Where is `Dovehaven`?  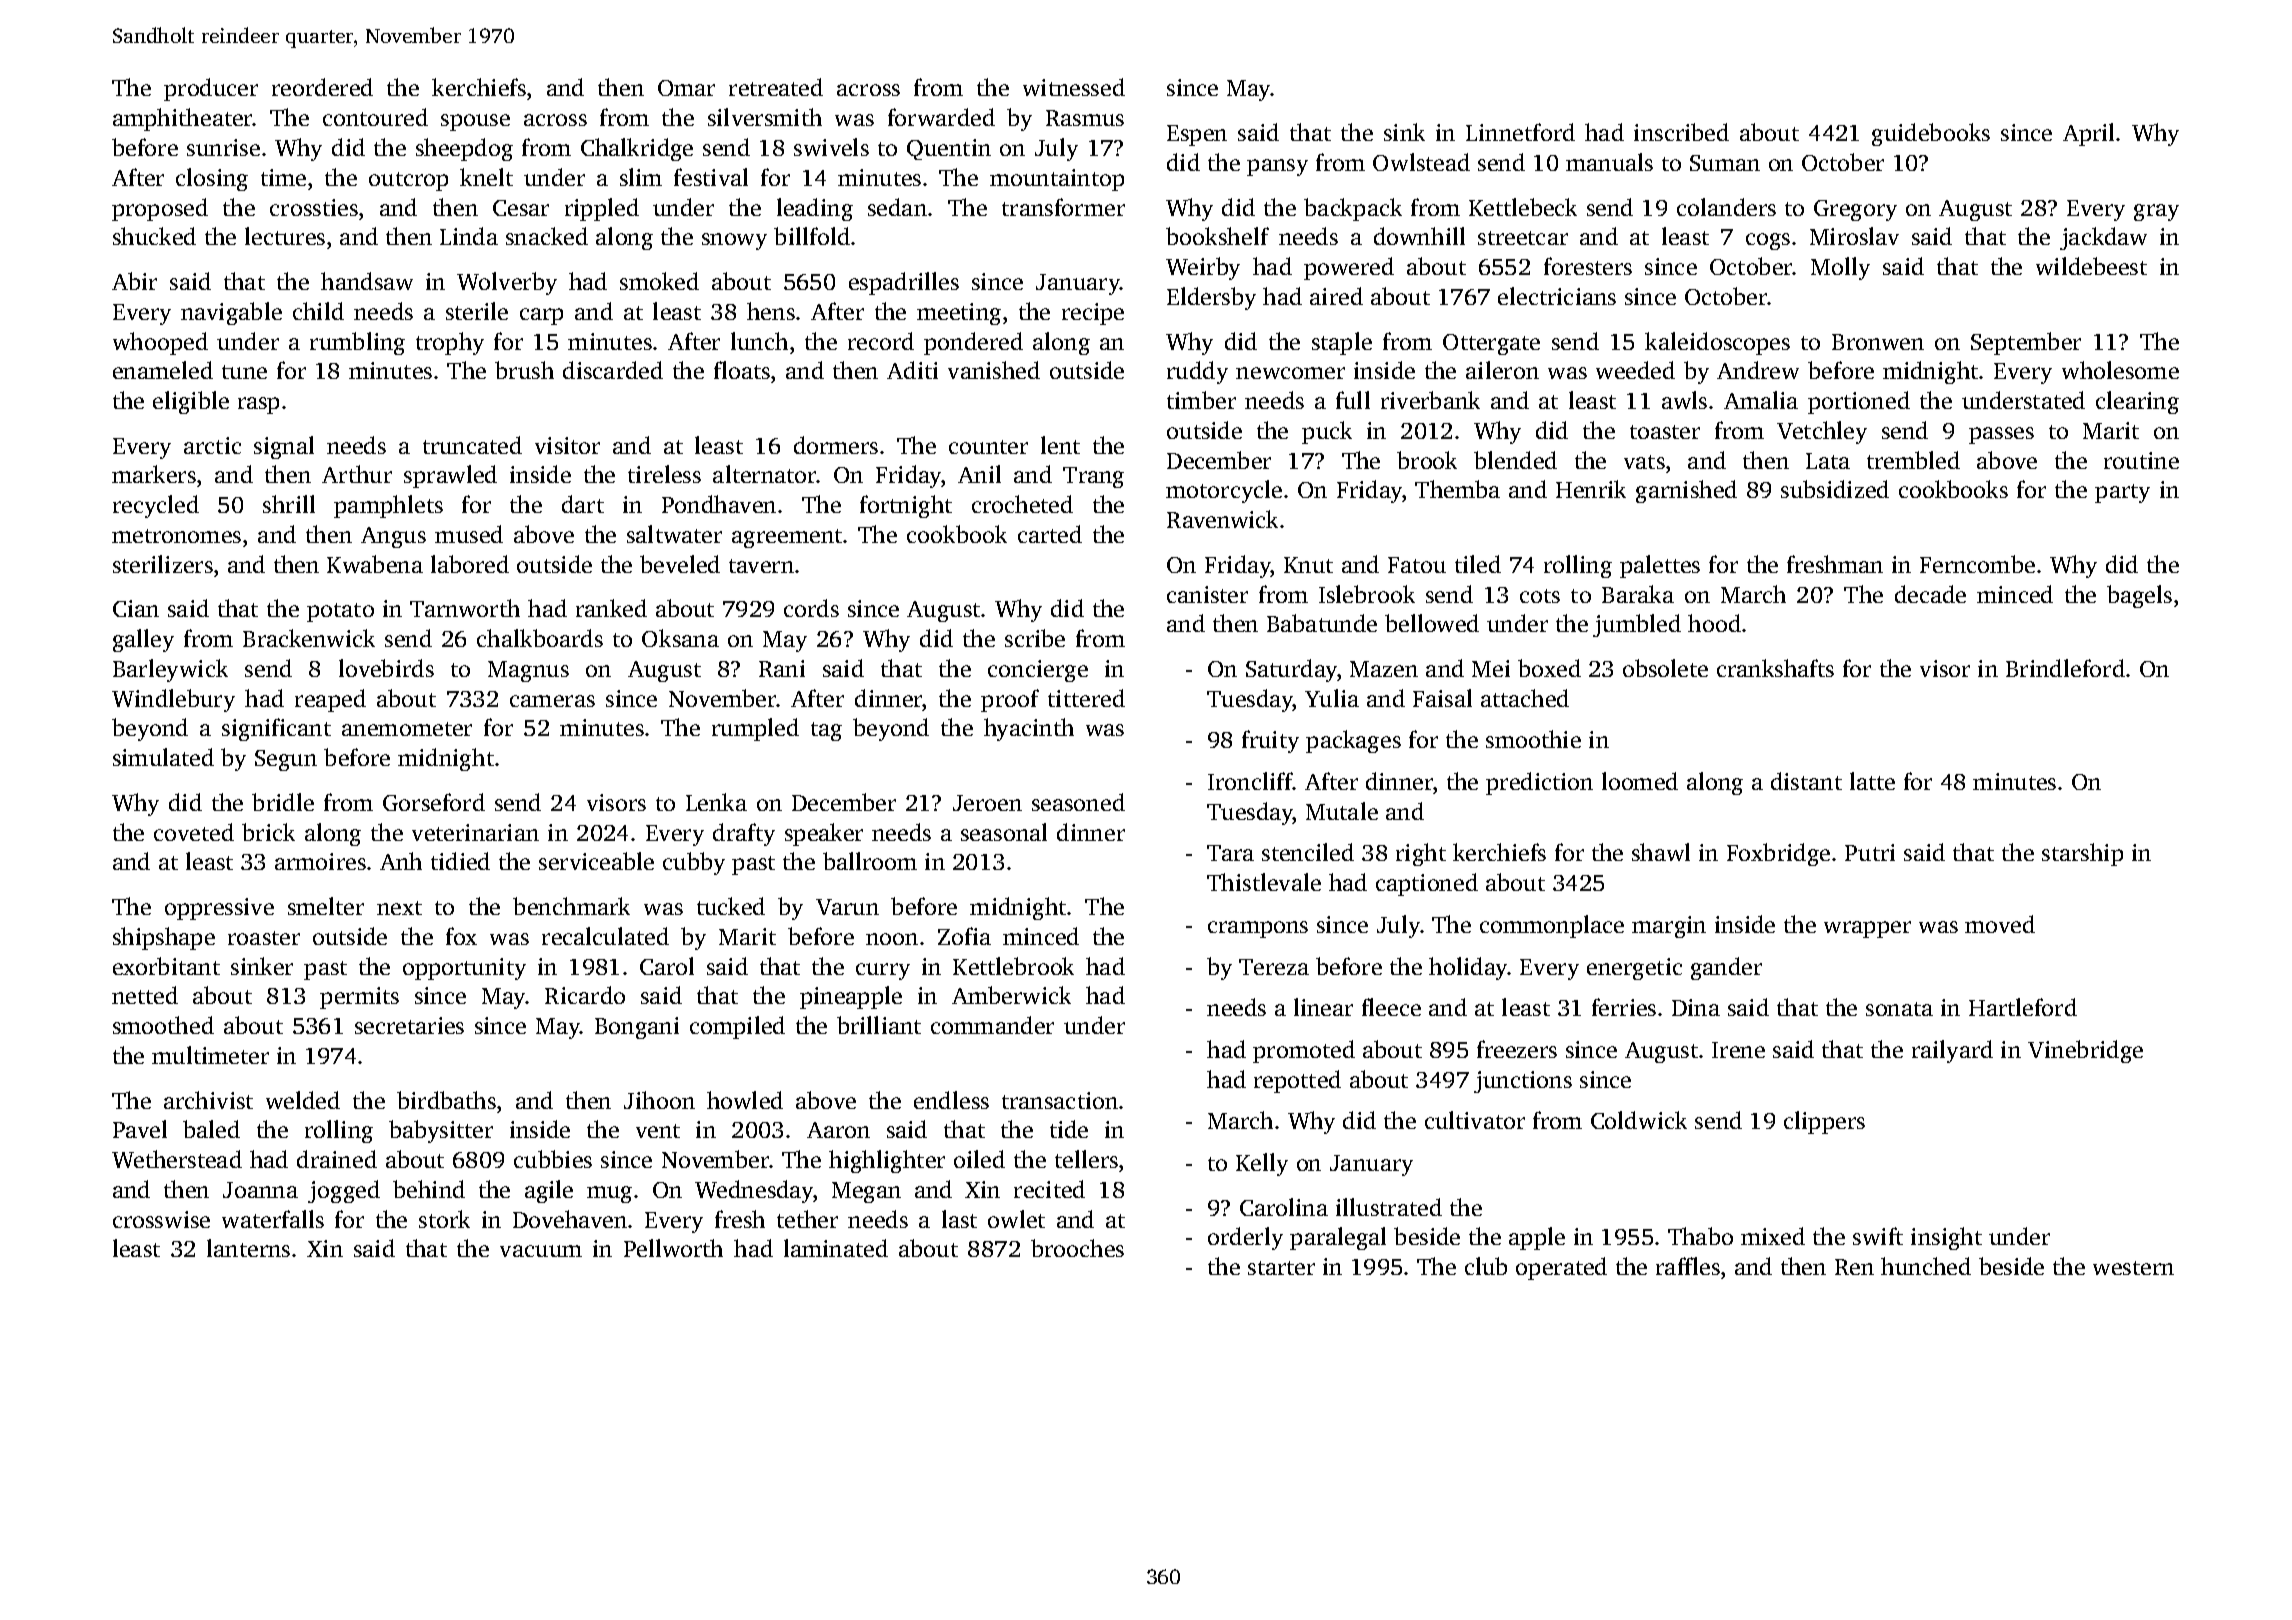
Dovehaven is located at coordinates (570, 1219).
